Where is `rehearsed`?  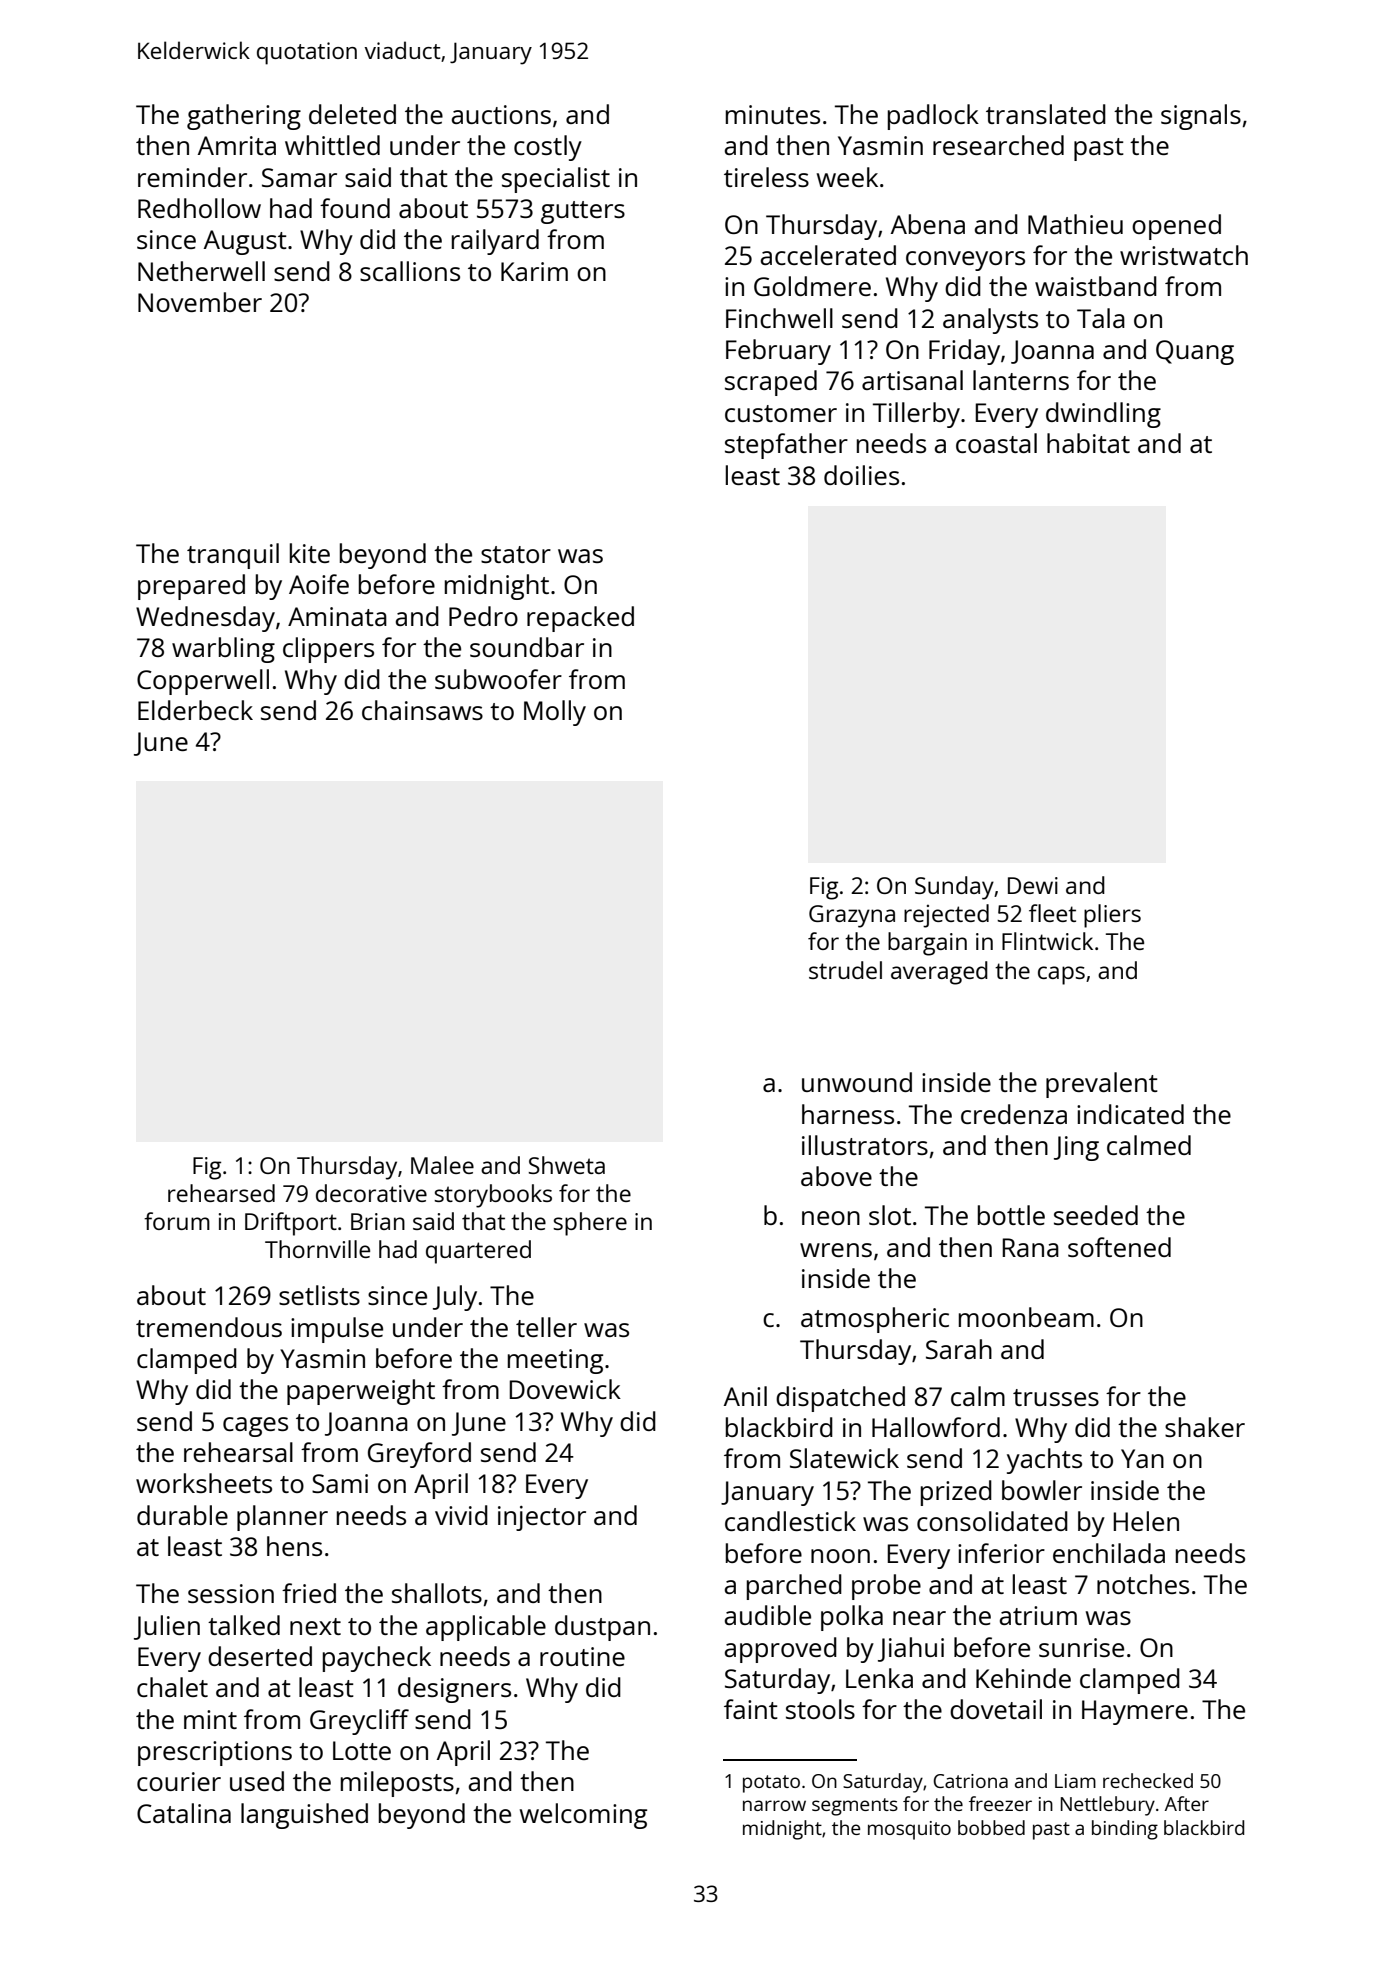 rehearsed is located at coordinates (221, 1193).
